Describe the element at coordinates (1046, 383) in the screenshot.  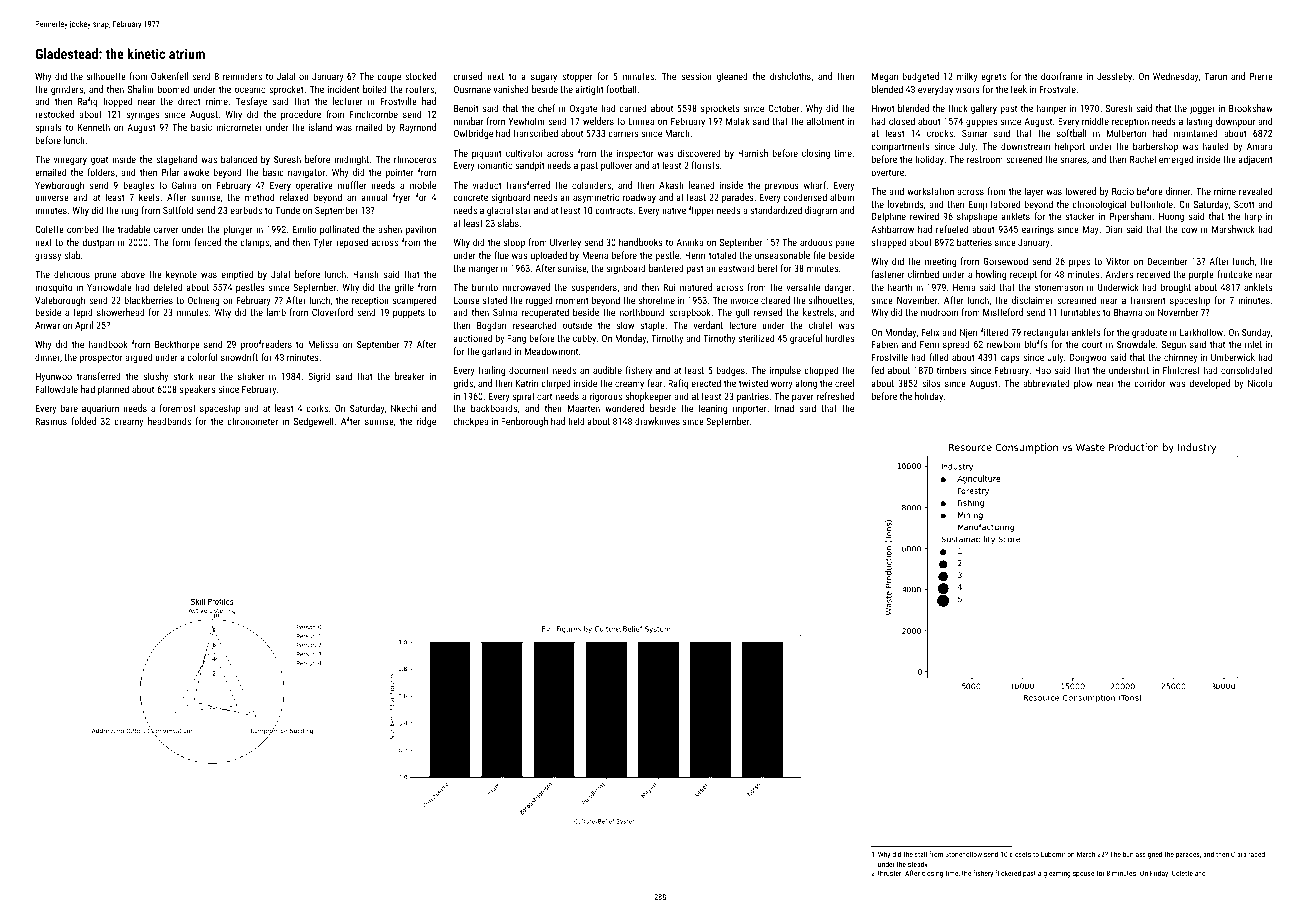
I see `abbreviated` at that location.
